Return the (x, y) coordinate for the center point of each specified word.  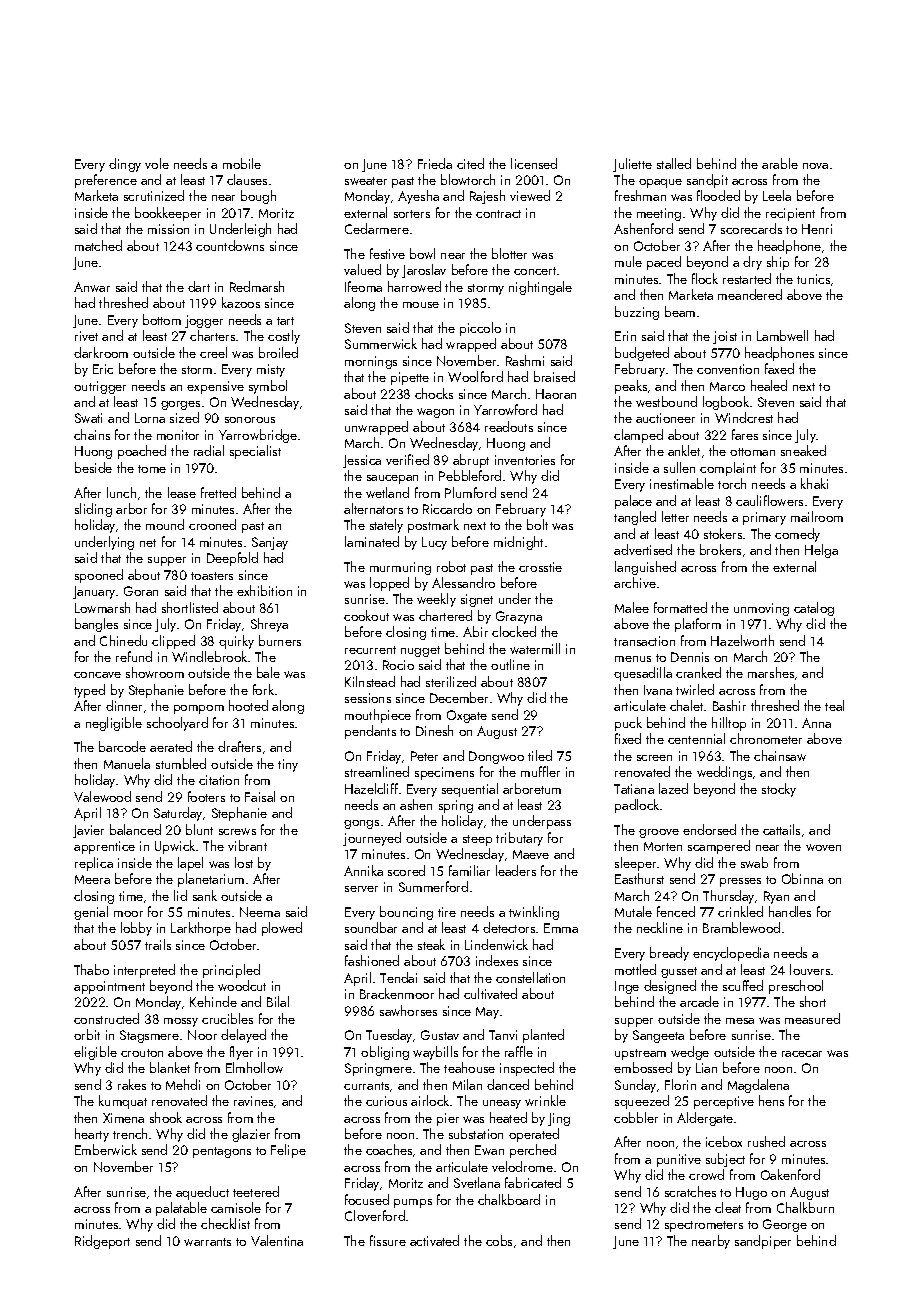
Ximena (123, 1118)
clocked (514, 631)
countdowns (230, 245)
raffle (519, 1051)
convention (728, 369)
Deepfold (232, 559)
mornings (371, 362)
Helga (821, 551)
